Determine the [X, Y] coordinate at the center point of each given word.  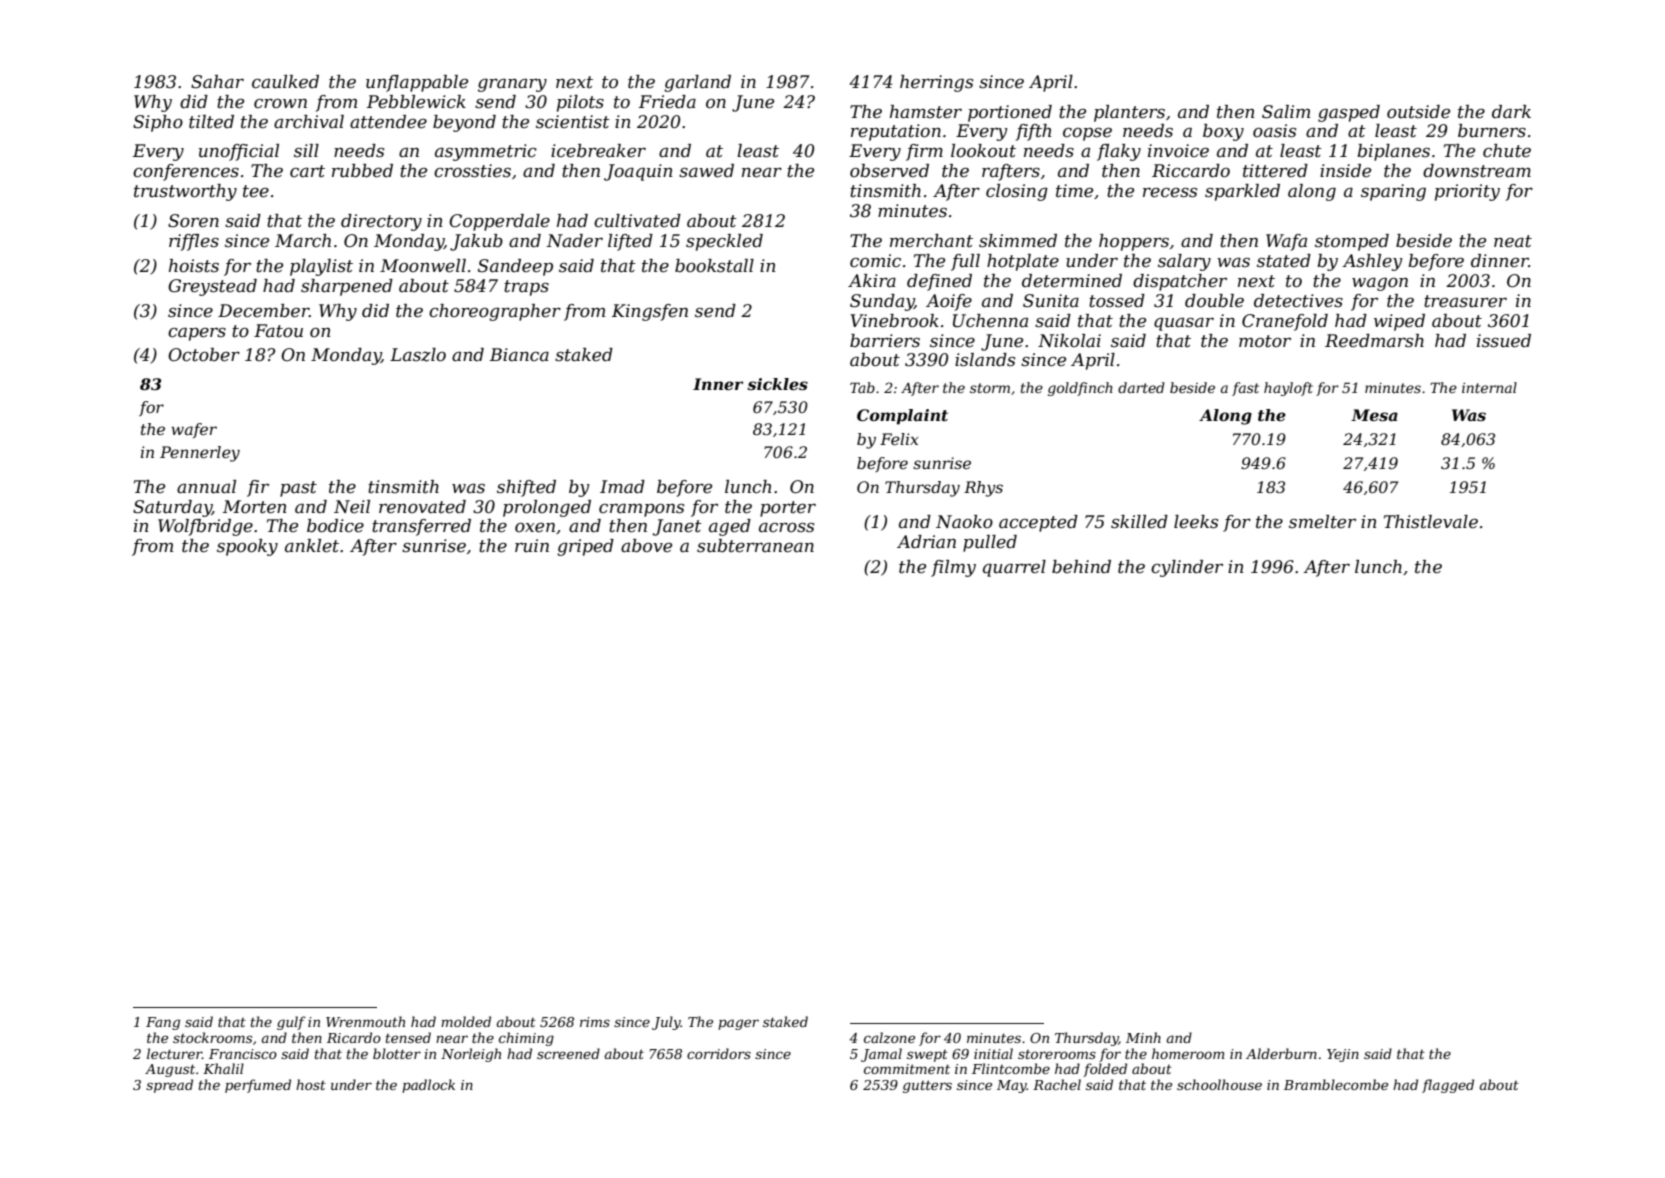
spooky [247, 547]
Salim [1286, 112]
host [311, 1084]
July [666, 1023]
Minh [1143, 1037]
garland [697, 83]
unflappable [417, 83]
